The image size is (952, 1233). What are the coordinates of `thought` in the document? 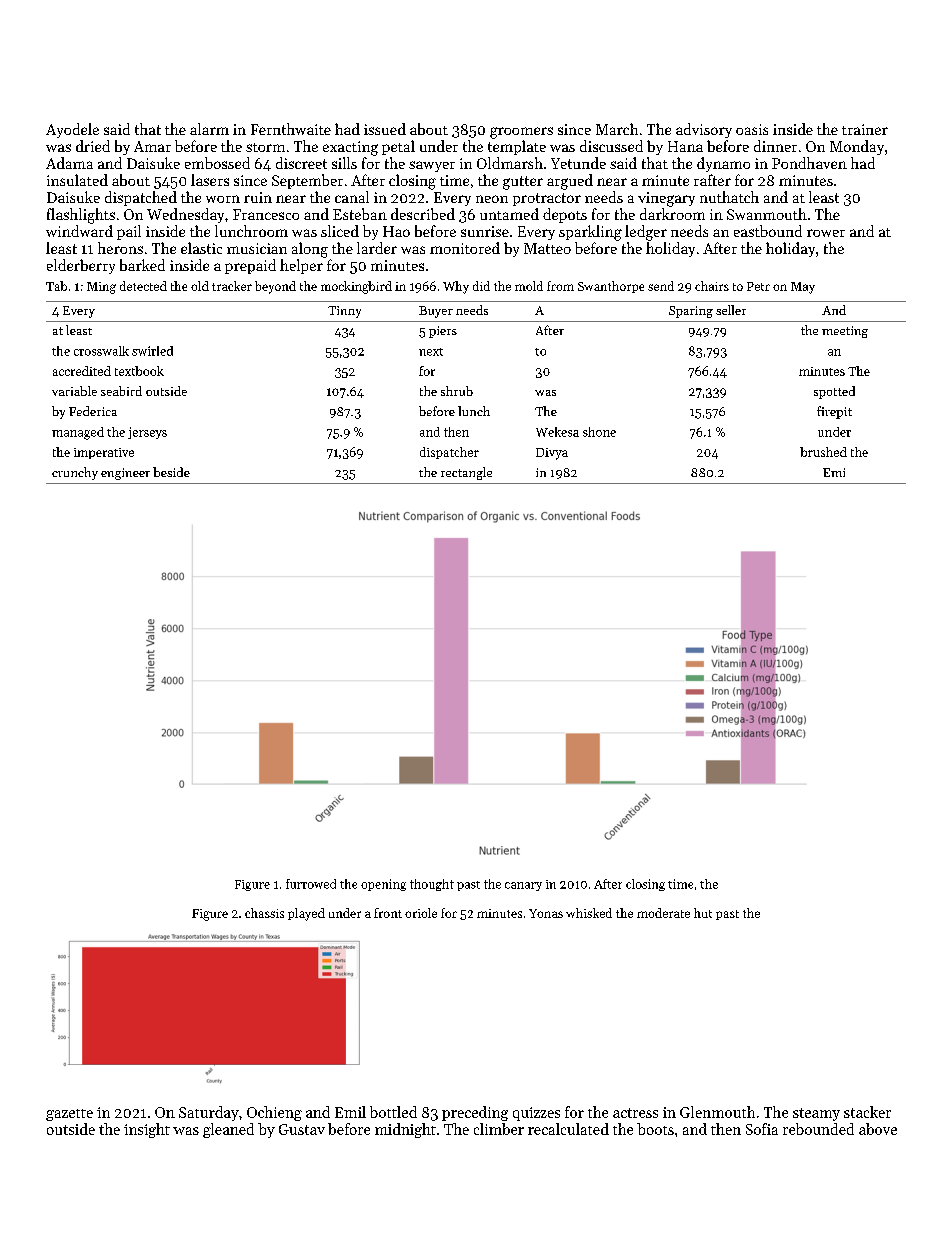 It's located at (432, 885).
